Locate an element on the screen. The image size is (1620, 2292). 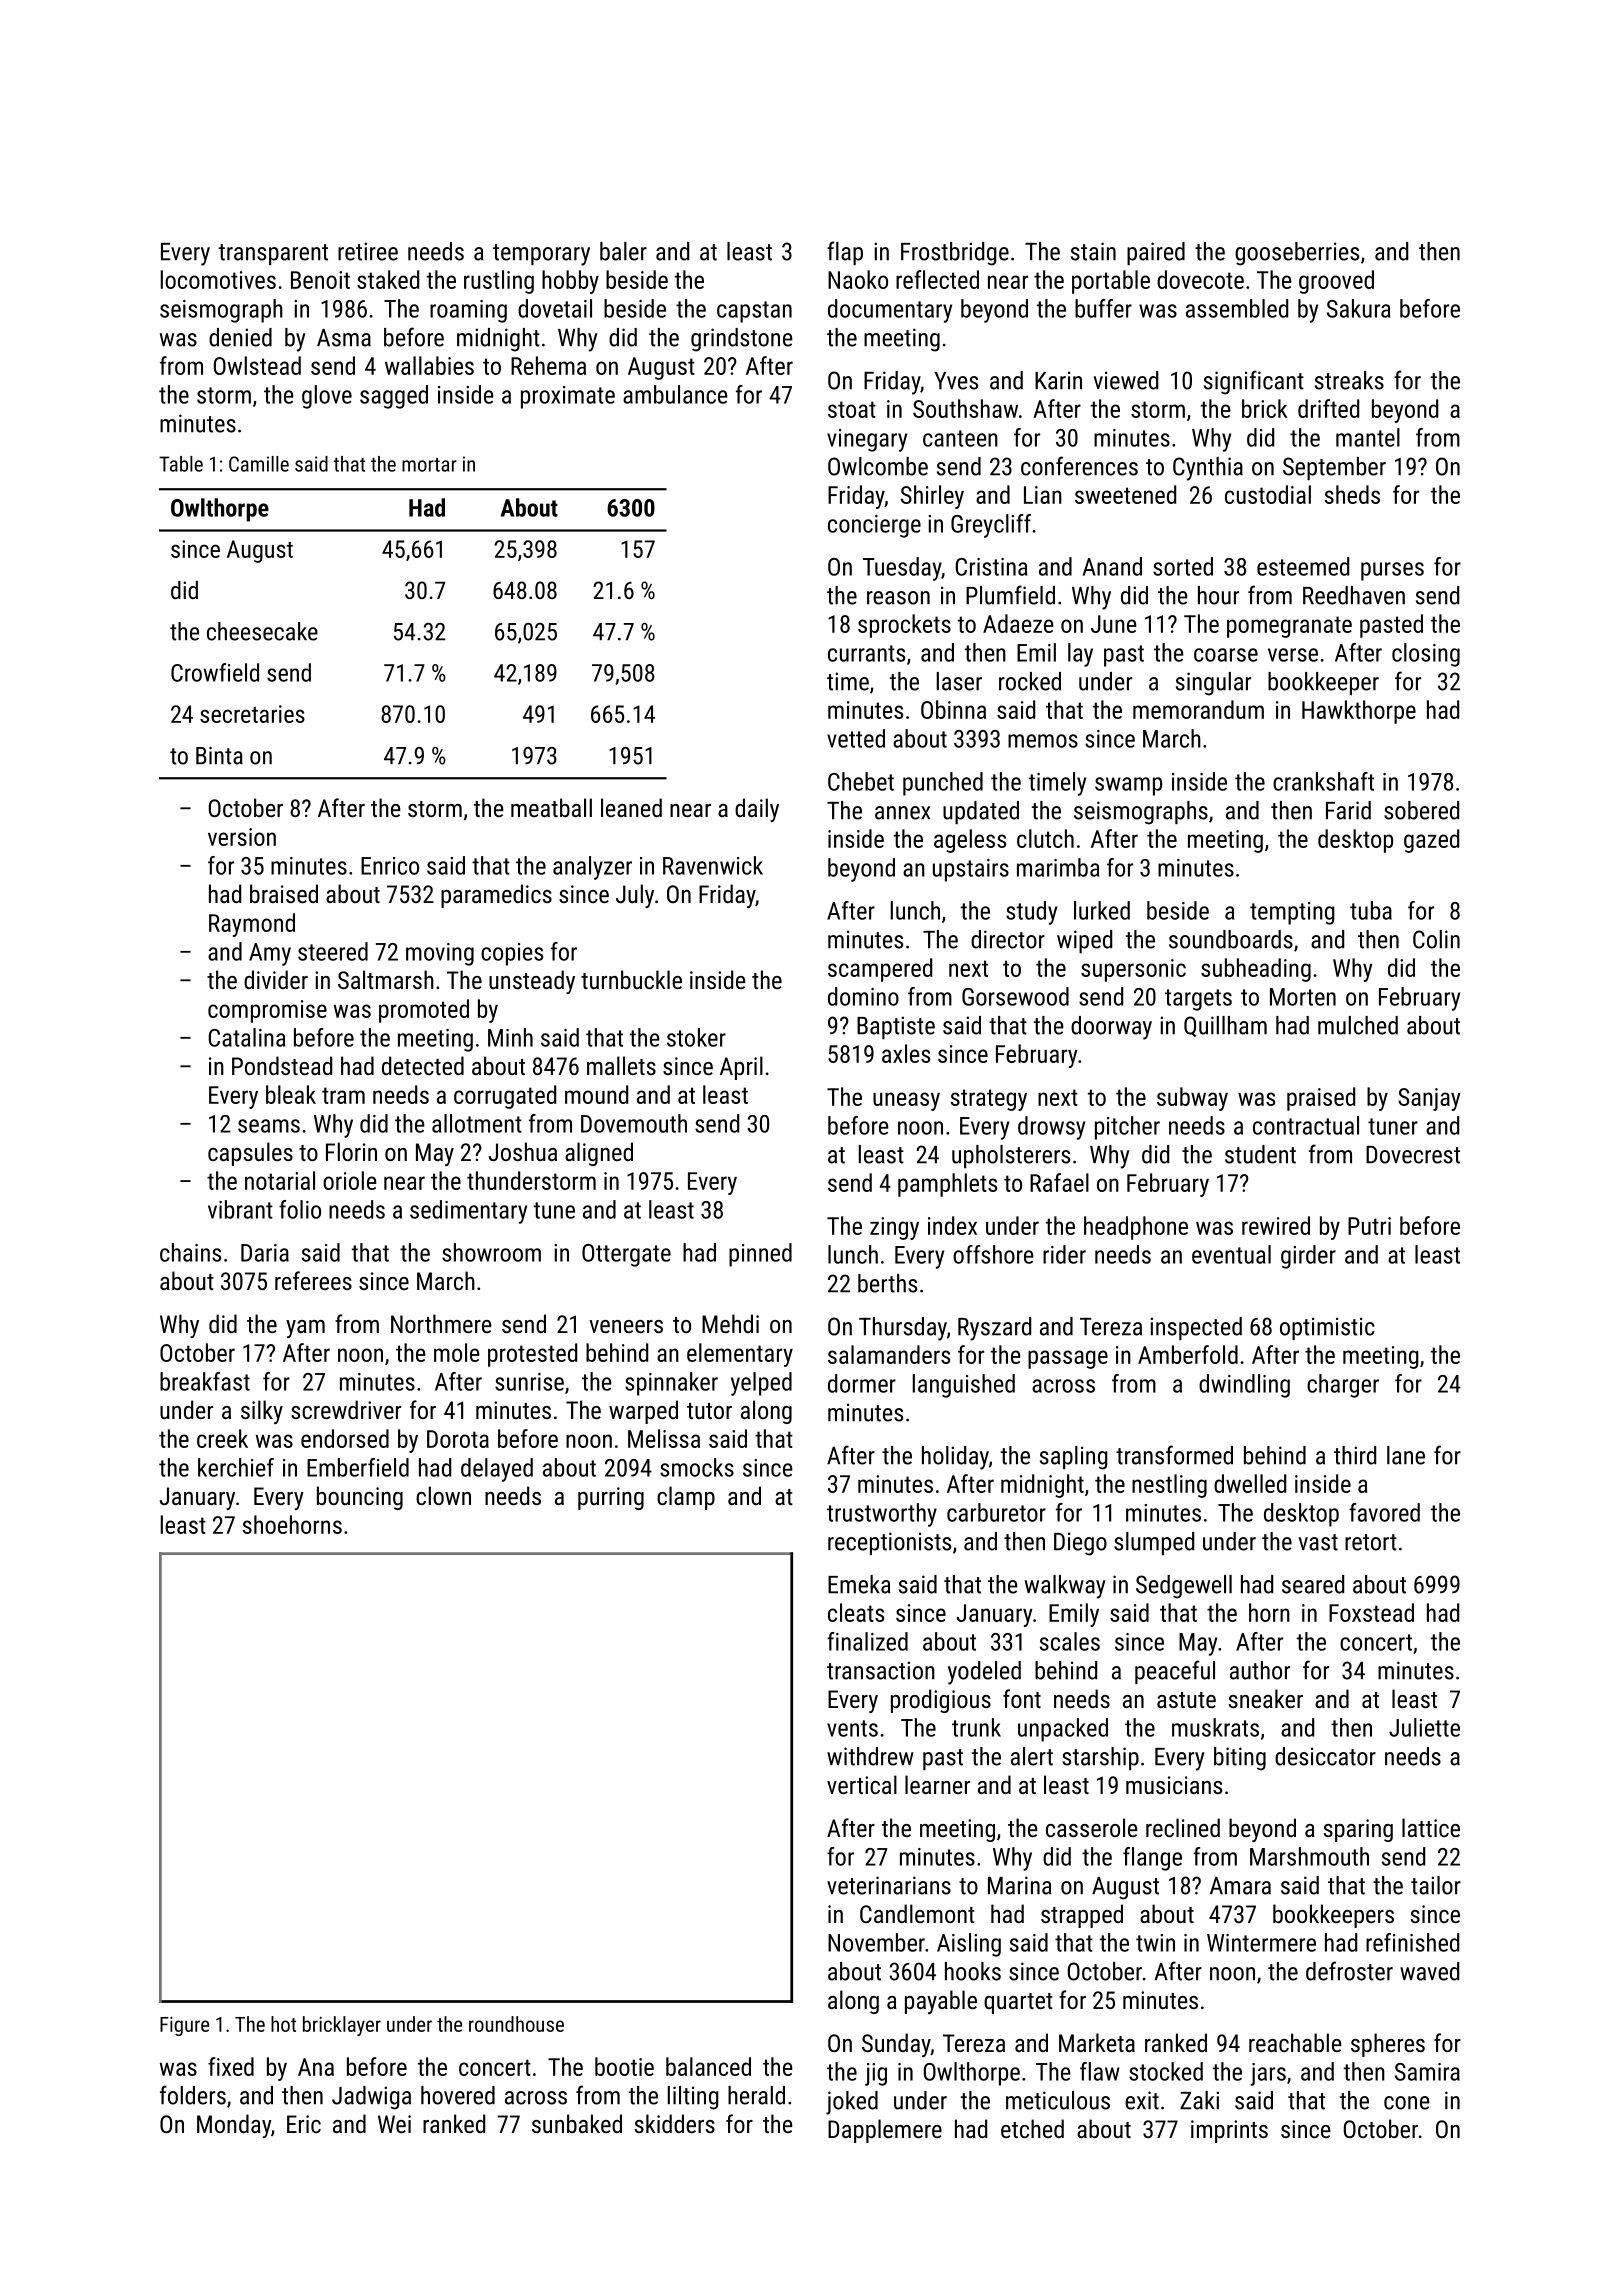
significant is located at coordinates (1254, 382).
